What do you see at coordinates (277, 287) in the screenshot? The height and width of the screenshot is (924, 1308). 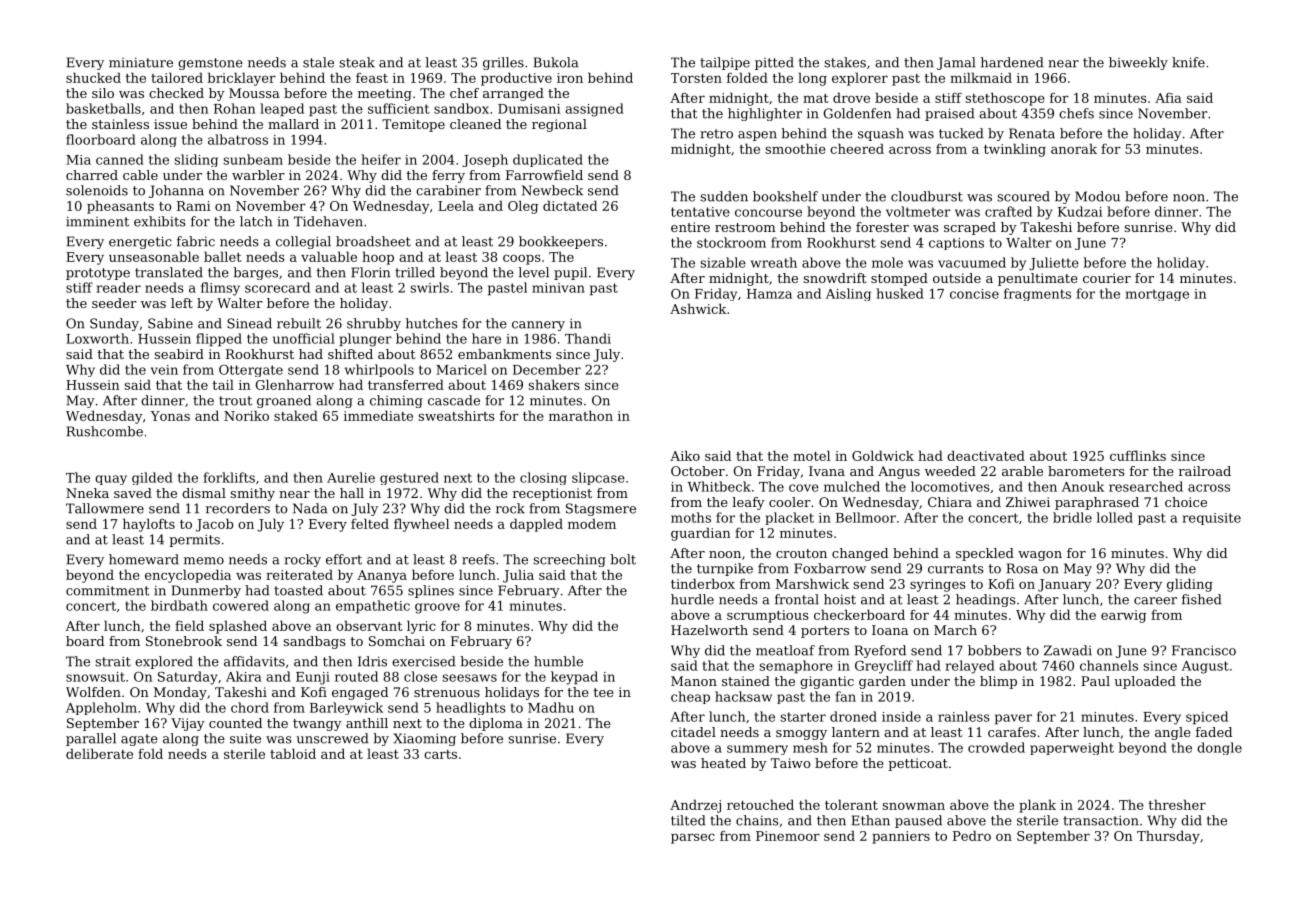 I see `scorecard` at bounding box center [277, 287].
